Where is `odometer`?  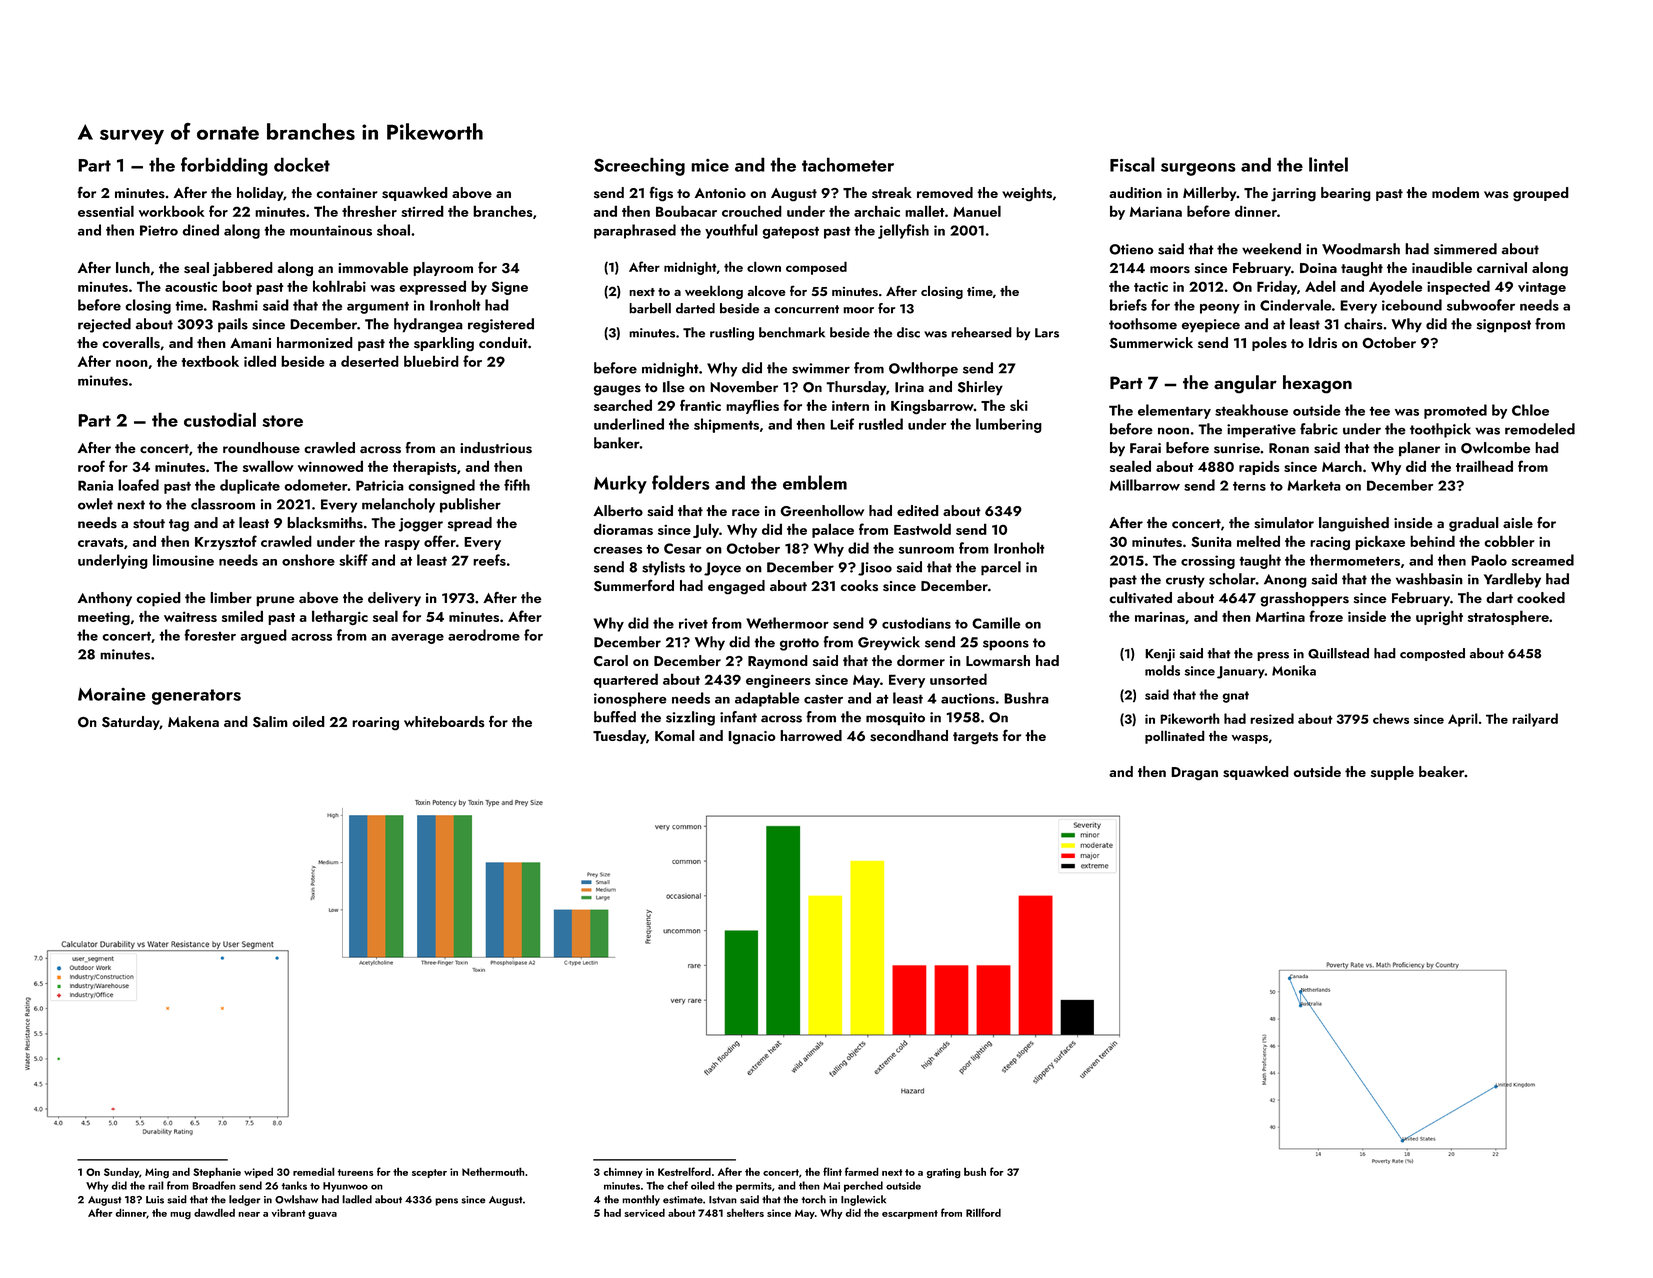 odometer is located at coordinates (316, 485).
